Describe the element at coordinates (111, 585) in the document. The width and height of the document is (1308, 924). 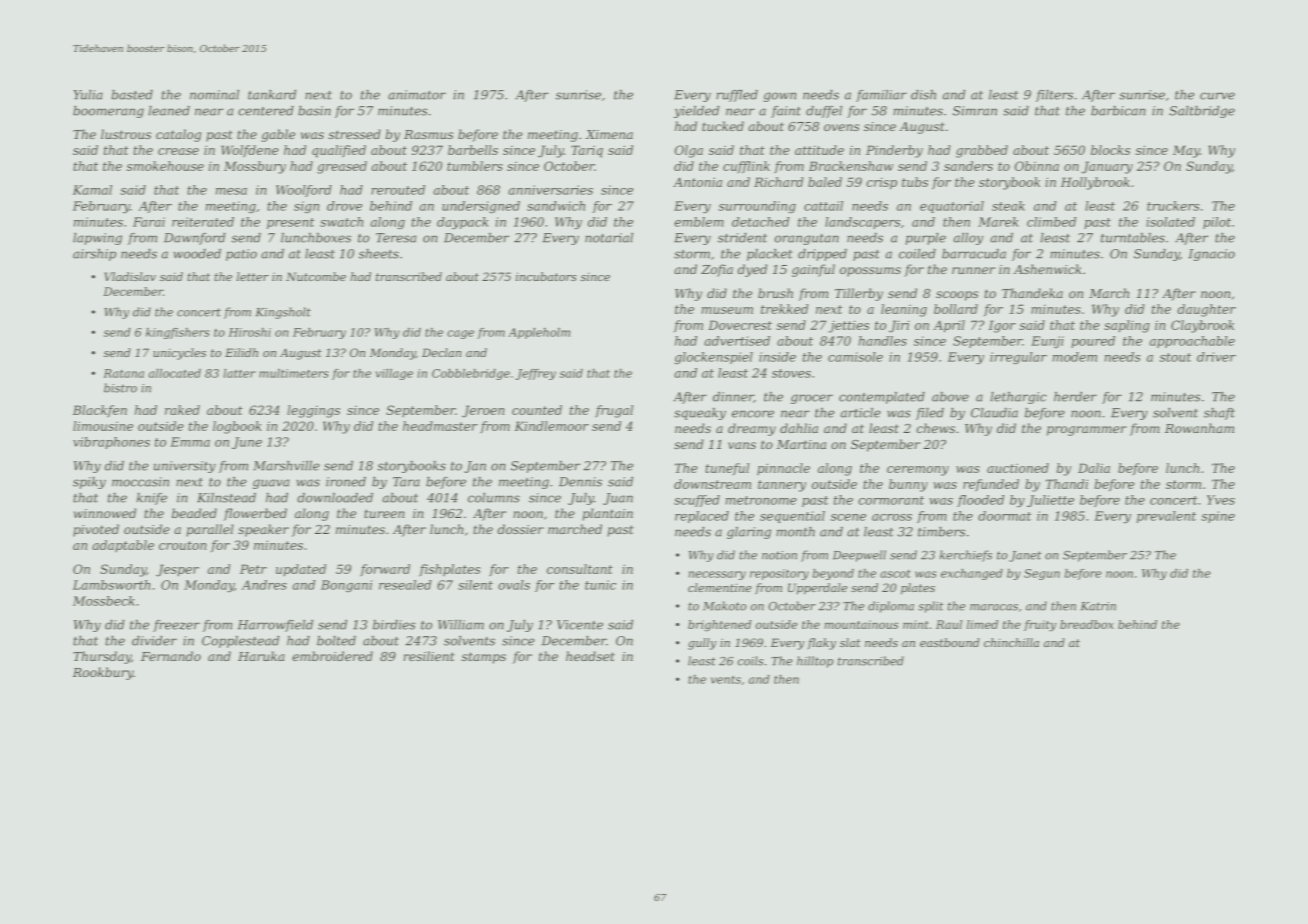
I see `Lambsworth` at that location.
